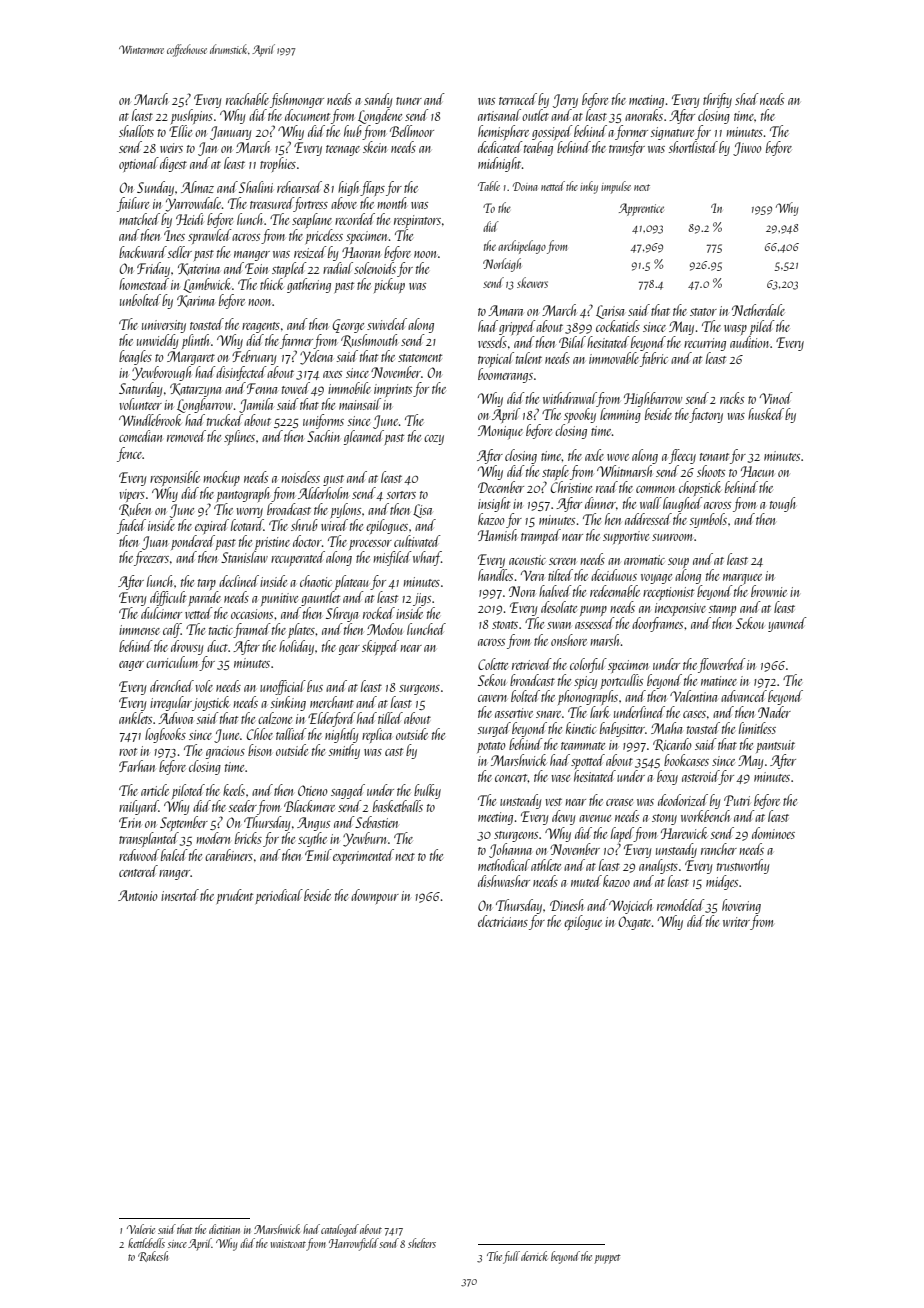 The image size is (924, 1308). What do you see at coordinates (641, 209) in the image?
I see `Apprentice` at bounding box center [641, 209].
